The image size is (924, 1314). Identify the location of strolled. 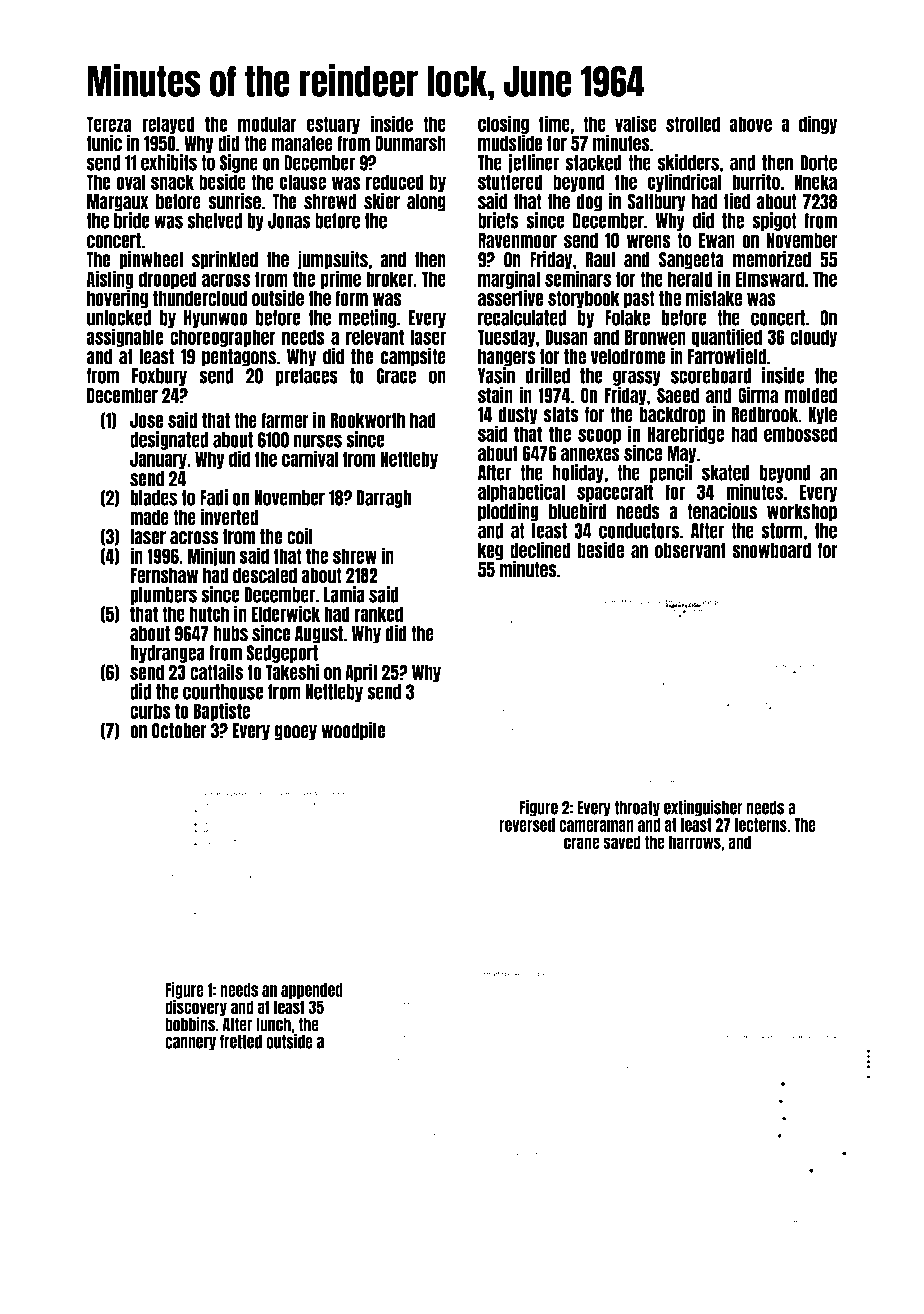
(693, 124).
